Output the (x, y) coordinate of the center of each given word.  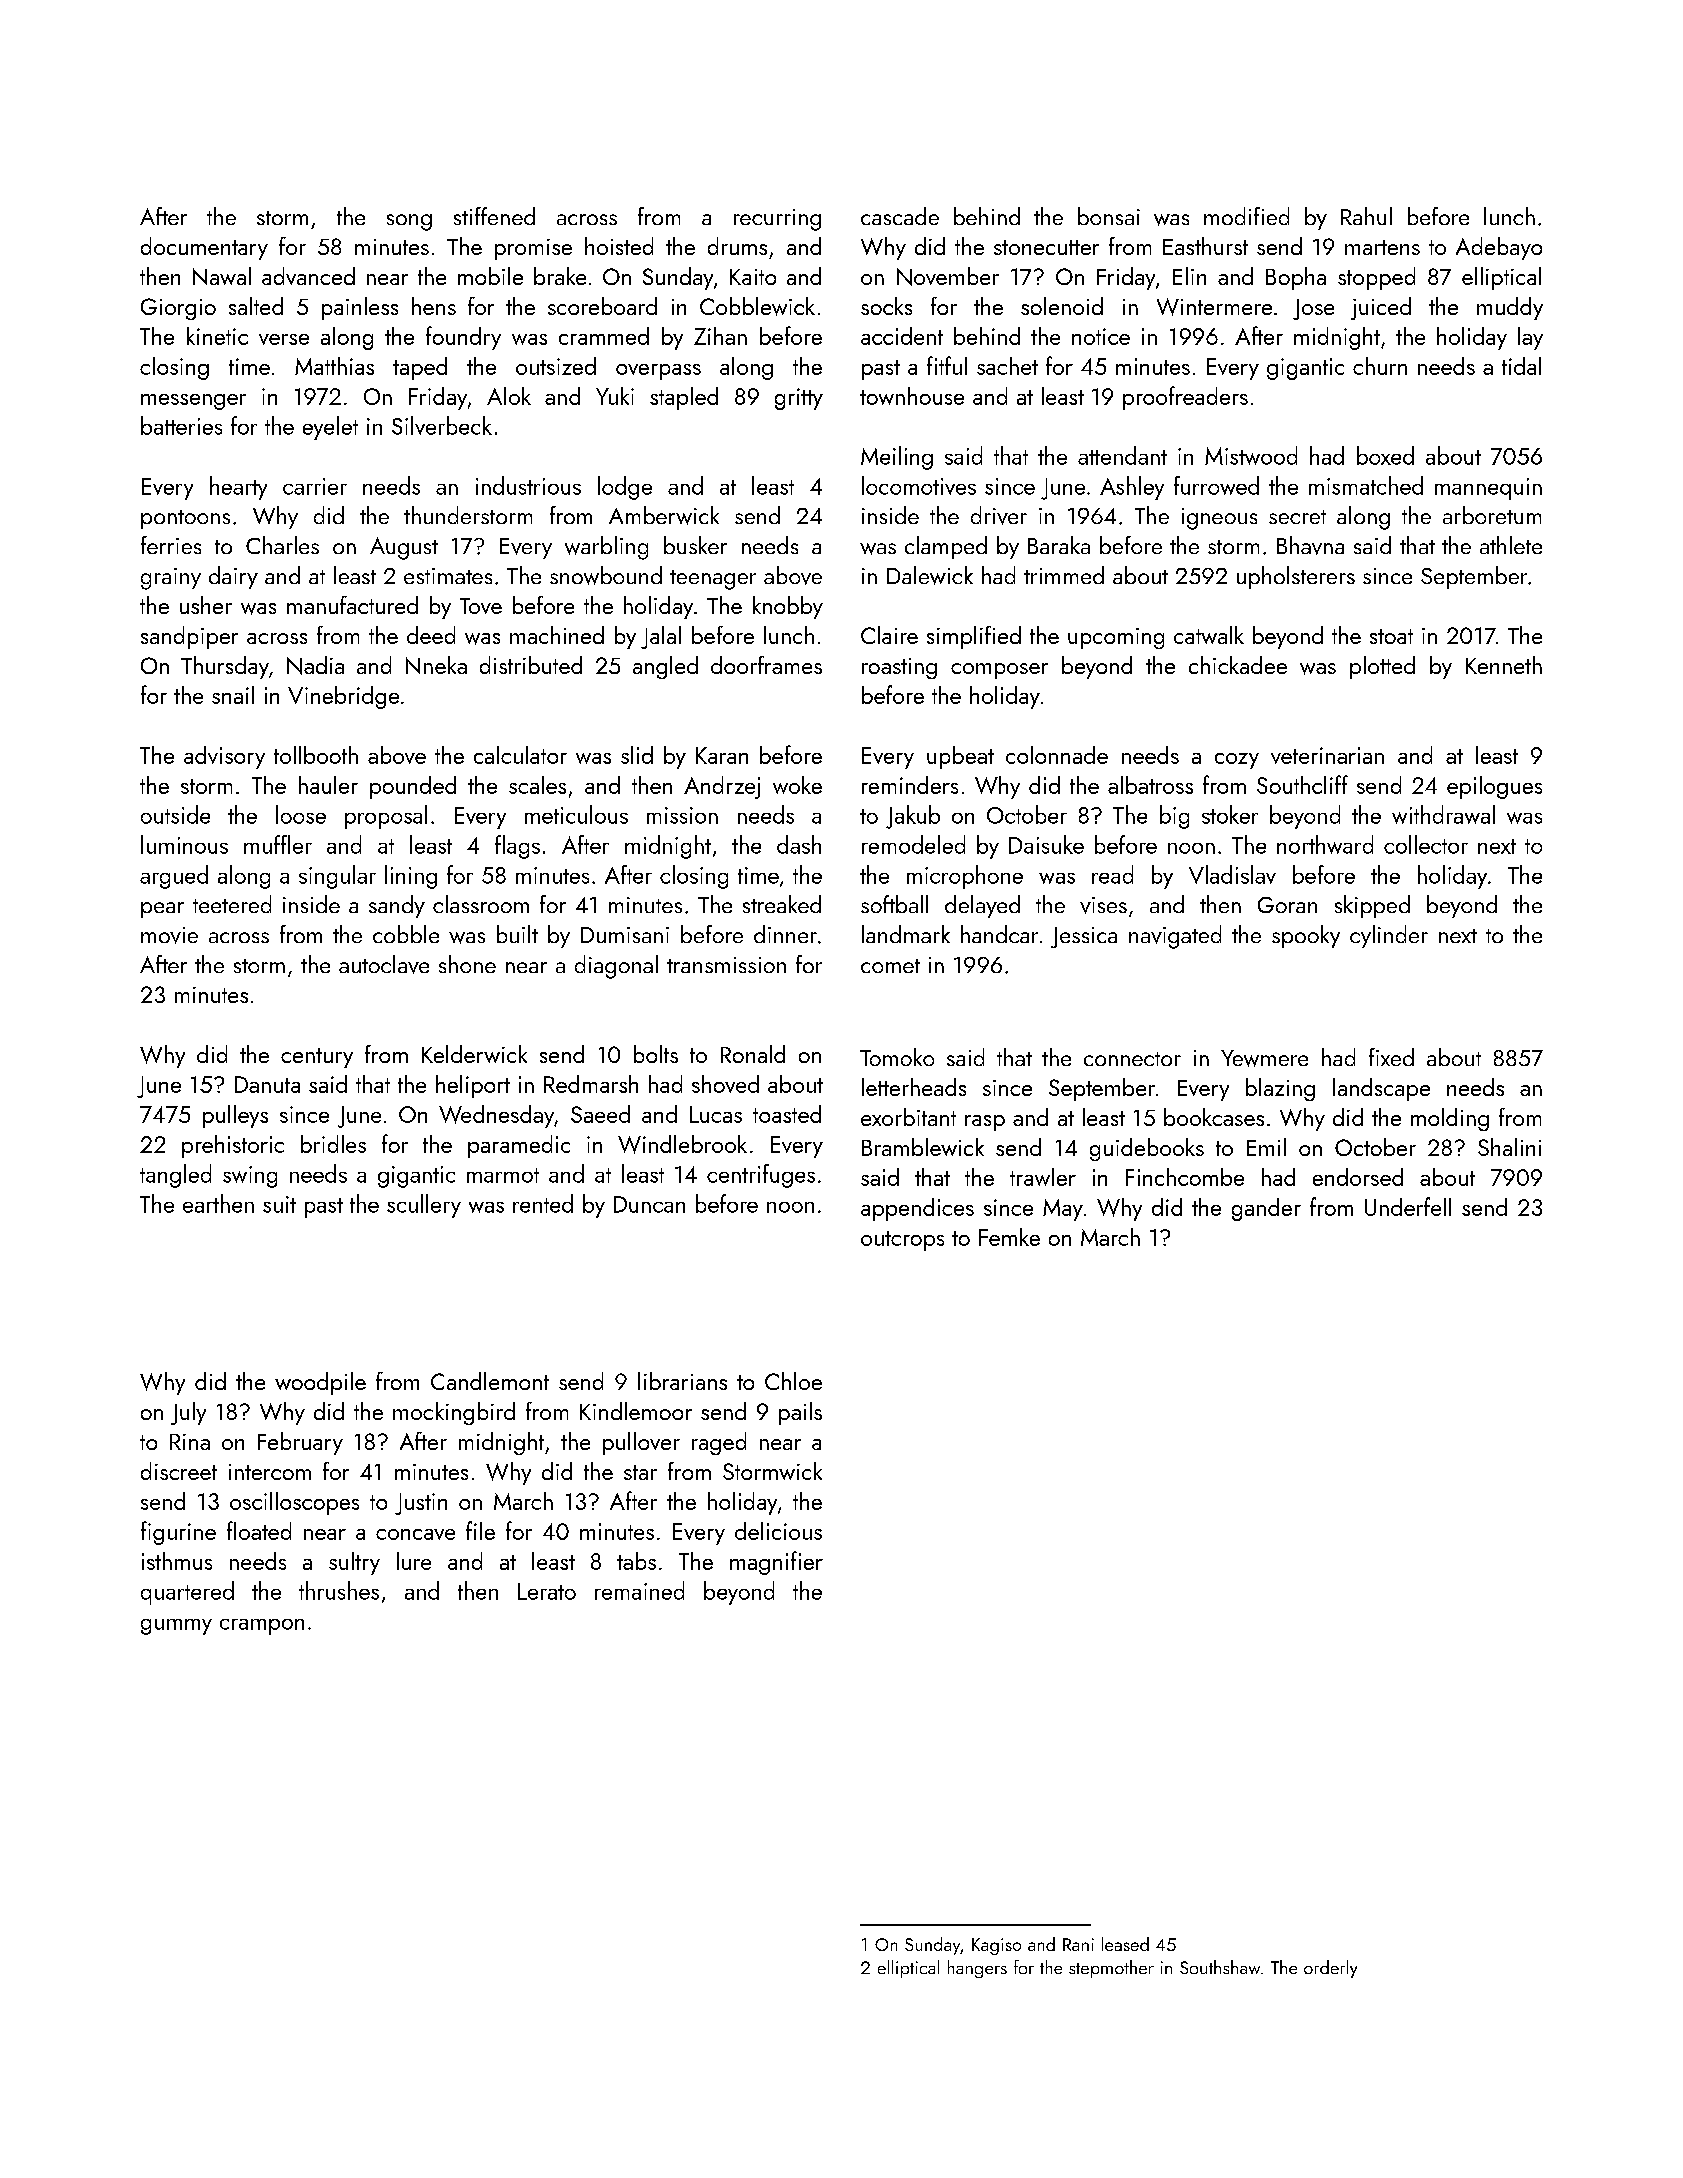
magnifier (776, 1563)
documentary (204, 248)
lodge (625, 488)
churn (1380, 366)
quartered (187, 1593)
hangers (977, 1969)
